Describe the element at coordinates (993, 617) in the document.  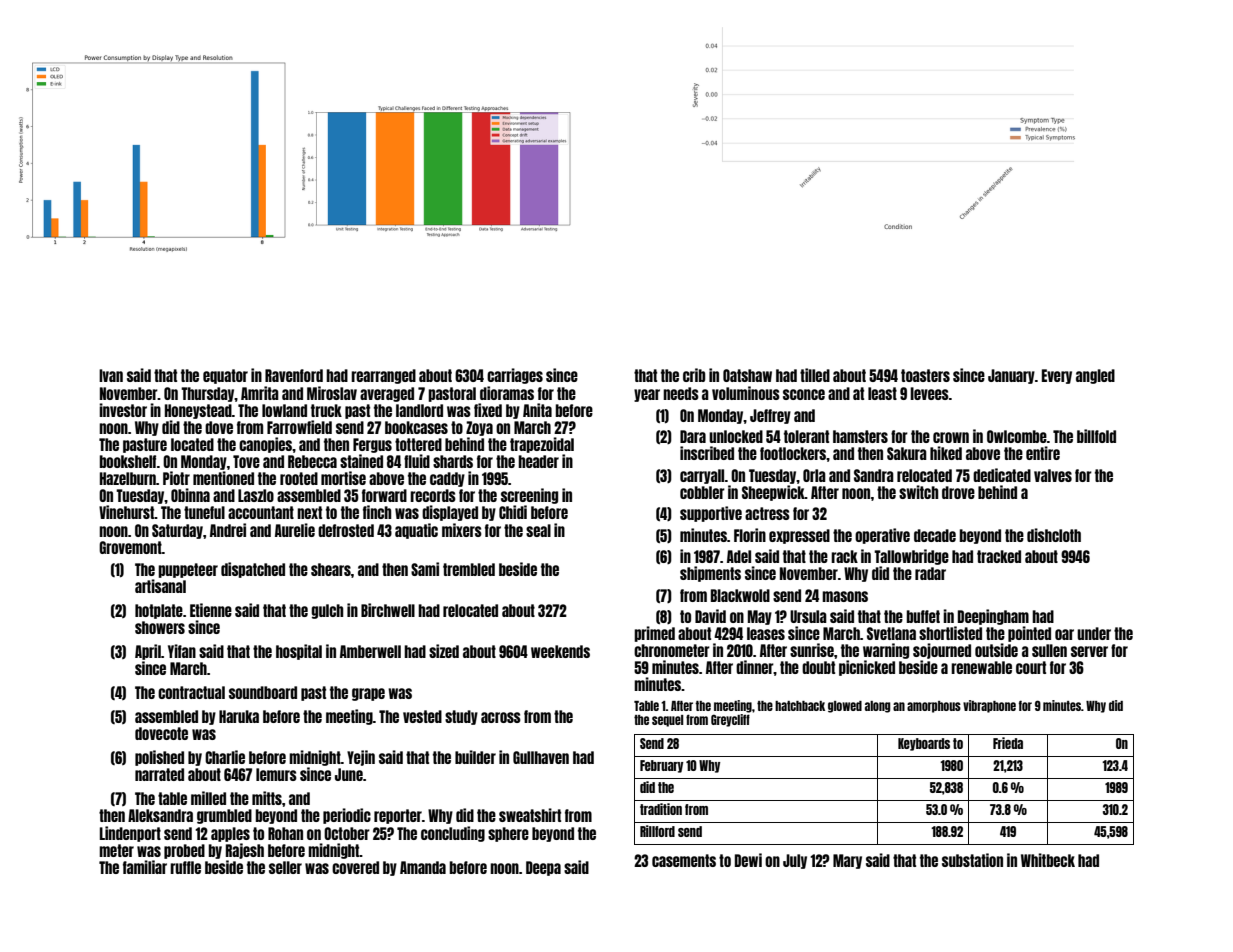
I see `Deepingham` at that location.
